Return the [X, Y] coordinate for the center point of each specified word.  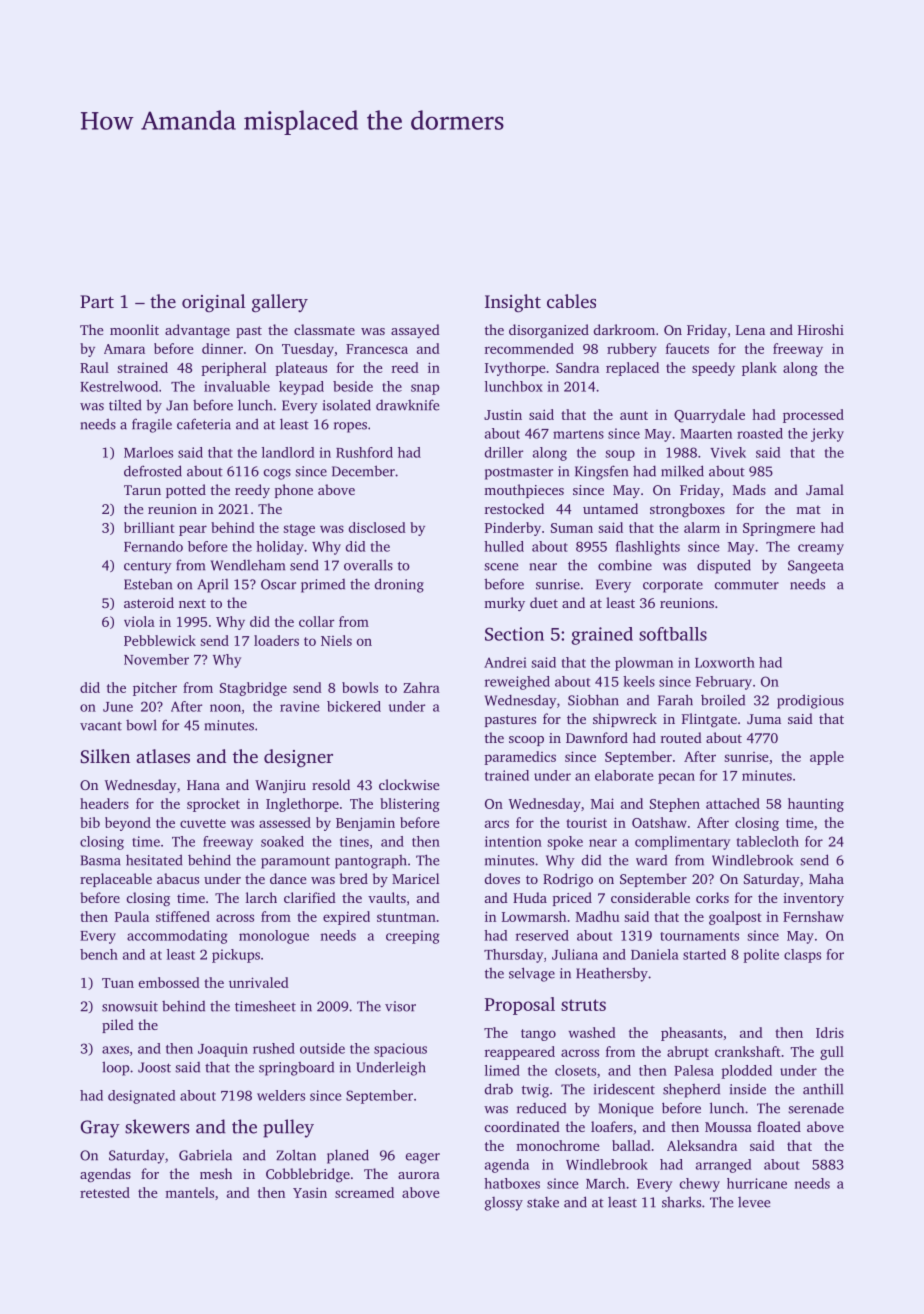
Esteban [148, 584]
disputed [724, 566]
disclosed [377, 527]
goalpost [735, 918]
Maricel [415, 878]
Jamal [825, 489]
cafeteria [204, 424]
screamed [364, 1192]
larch [261, 897]
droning [399, 585]
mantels [189, 1192]
